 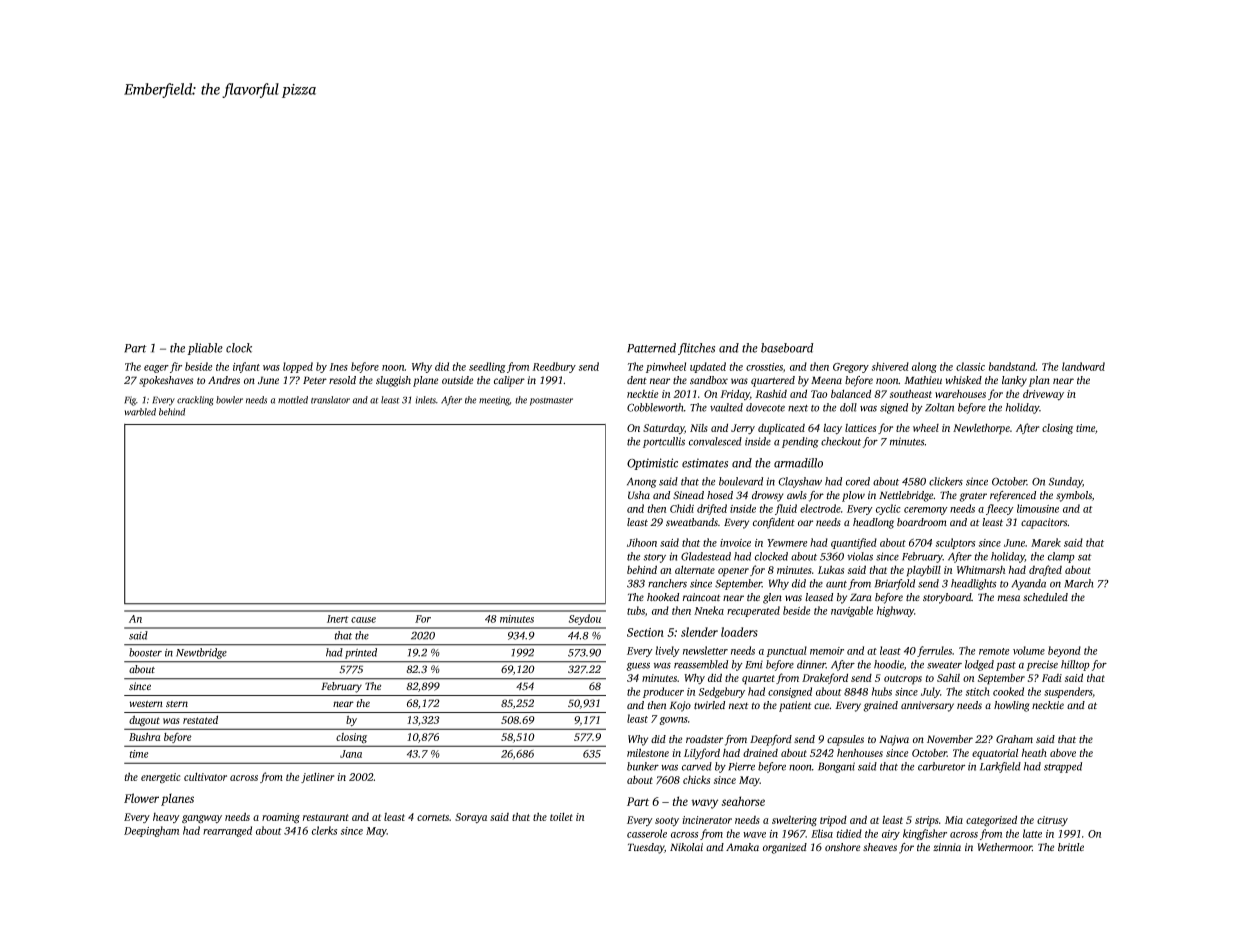 What do you see at coordinates (324, 830) in the document?
I see `clerks` at bounding box center [324, 830].
